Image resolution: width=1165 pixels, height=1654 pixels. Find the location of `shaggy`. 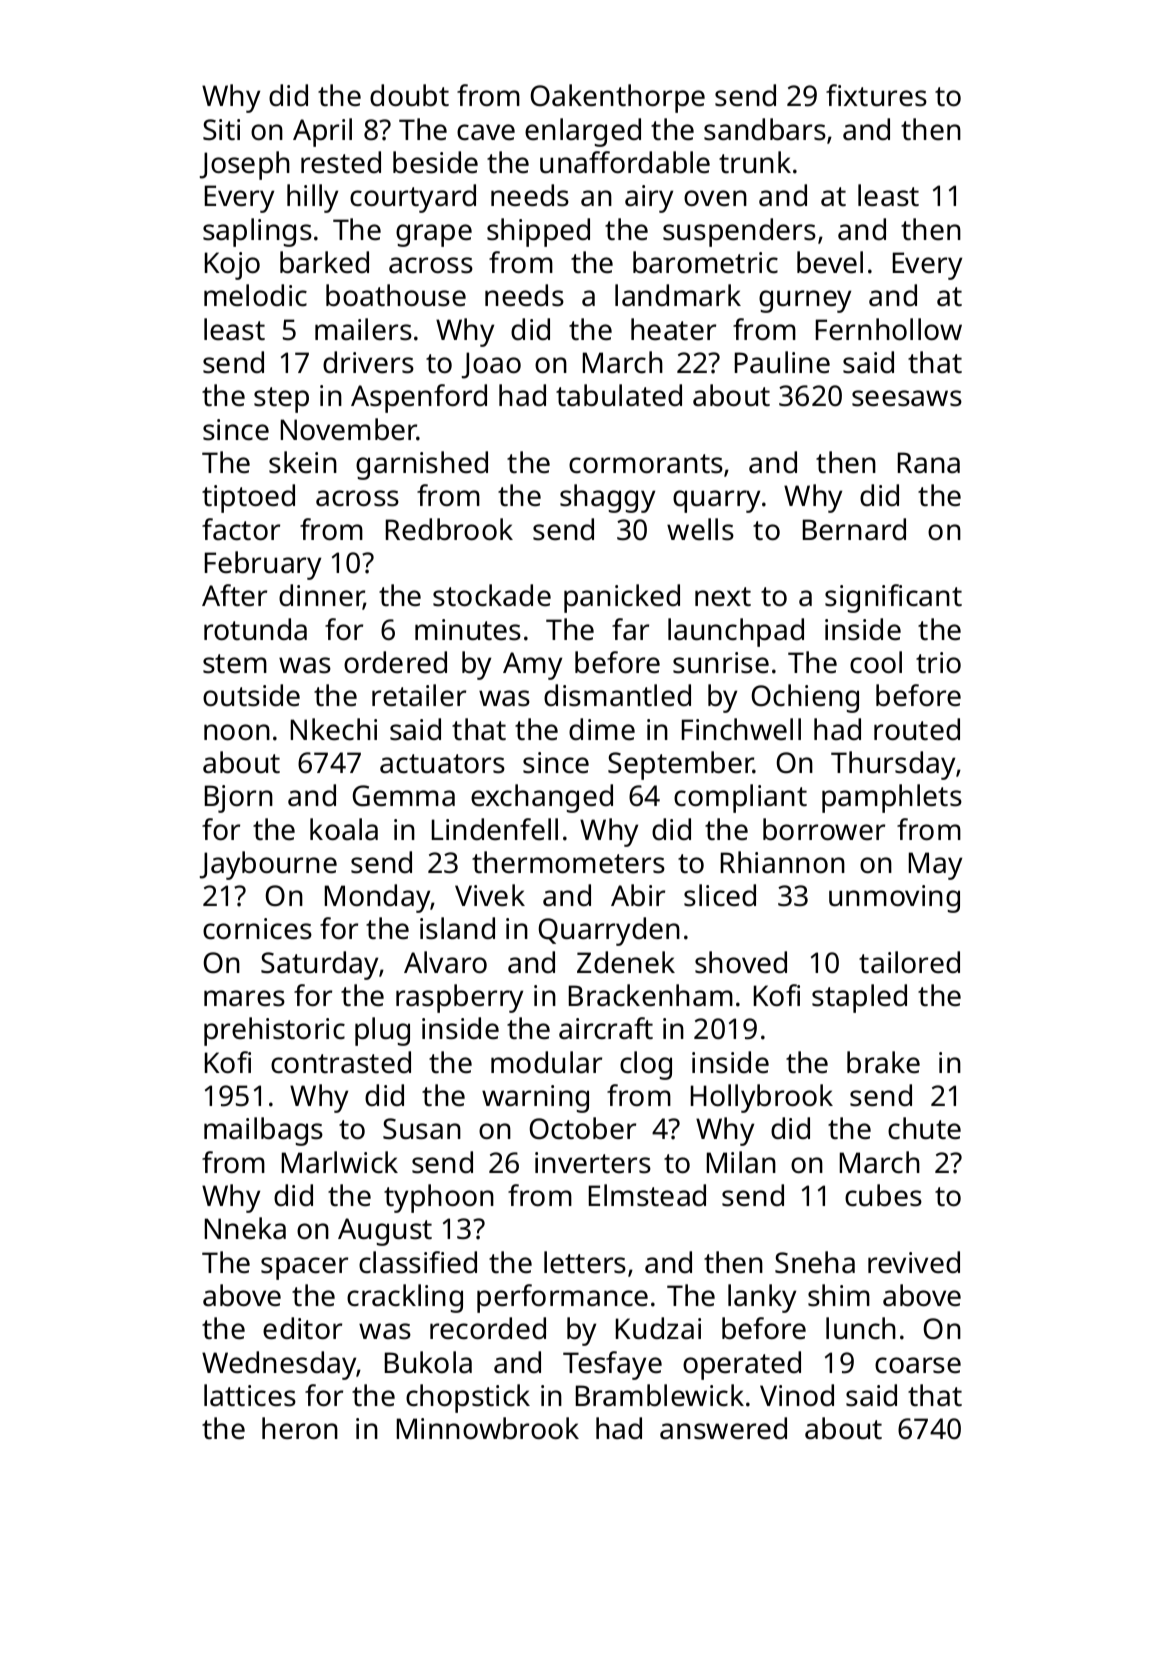

shaggy is located at coordinates (607, 498).
